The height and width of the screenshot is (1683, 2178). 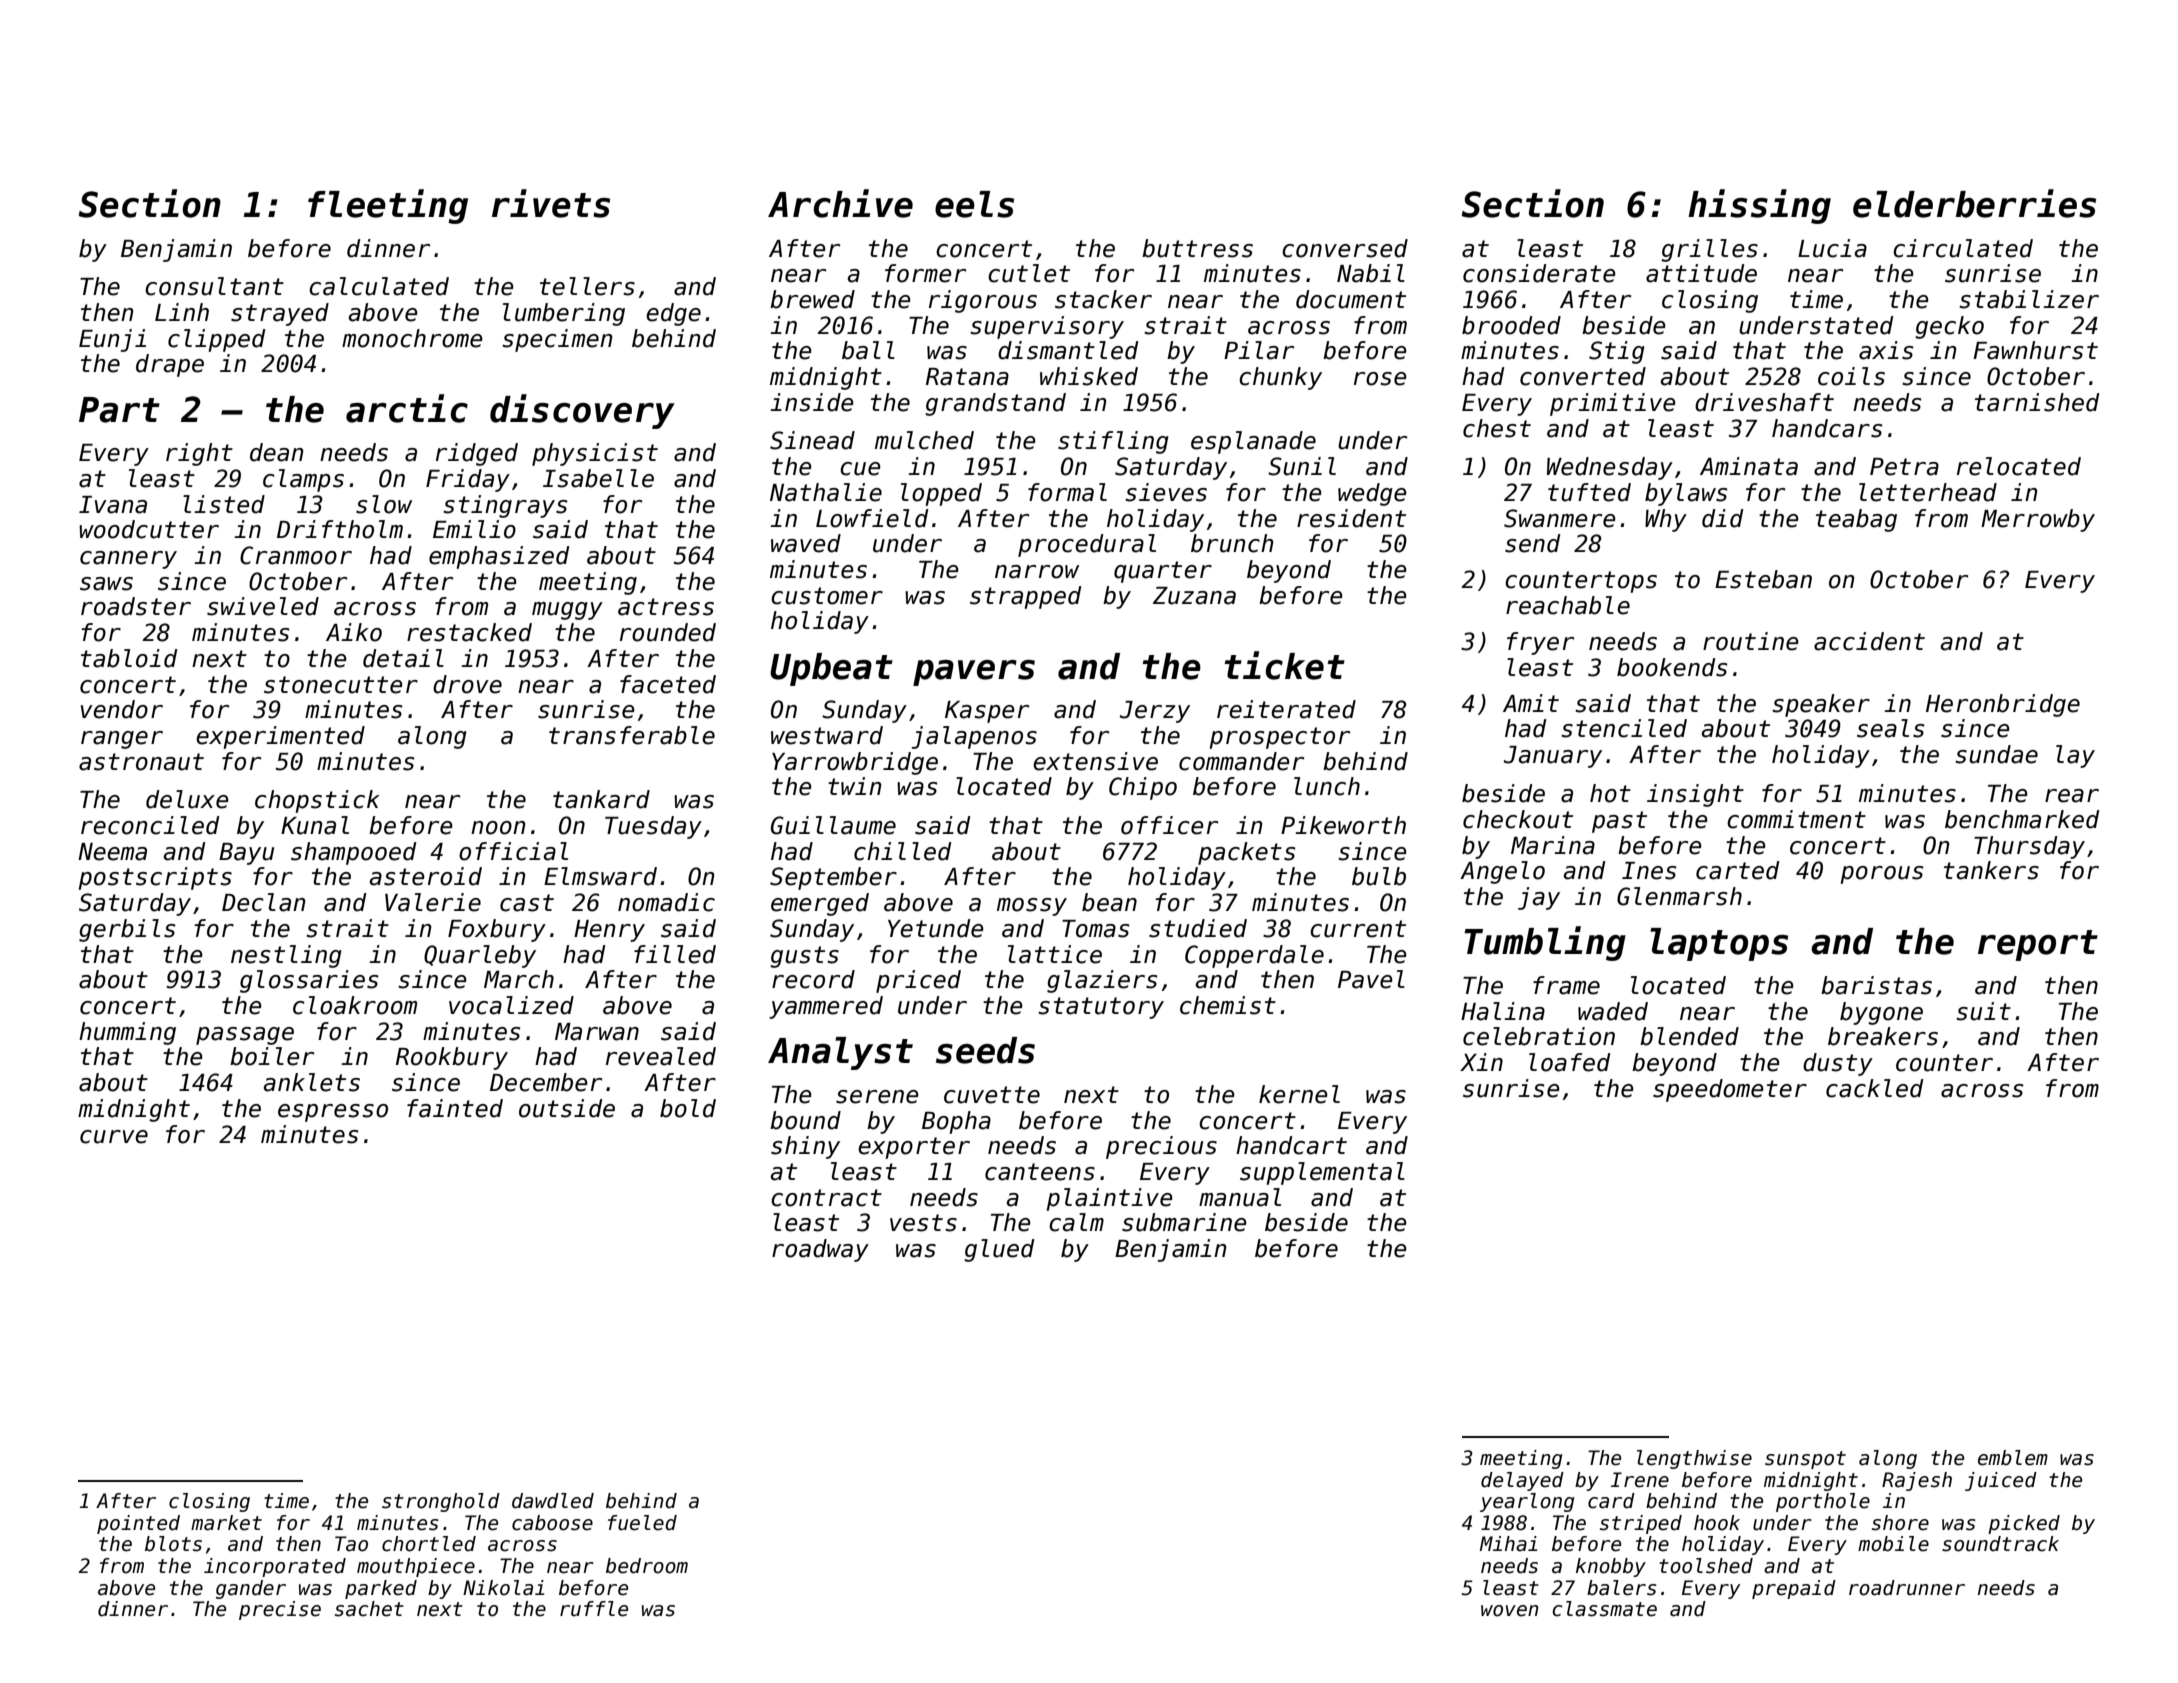 I want to click on fainted, so click(x=455, y=1108).
